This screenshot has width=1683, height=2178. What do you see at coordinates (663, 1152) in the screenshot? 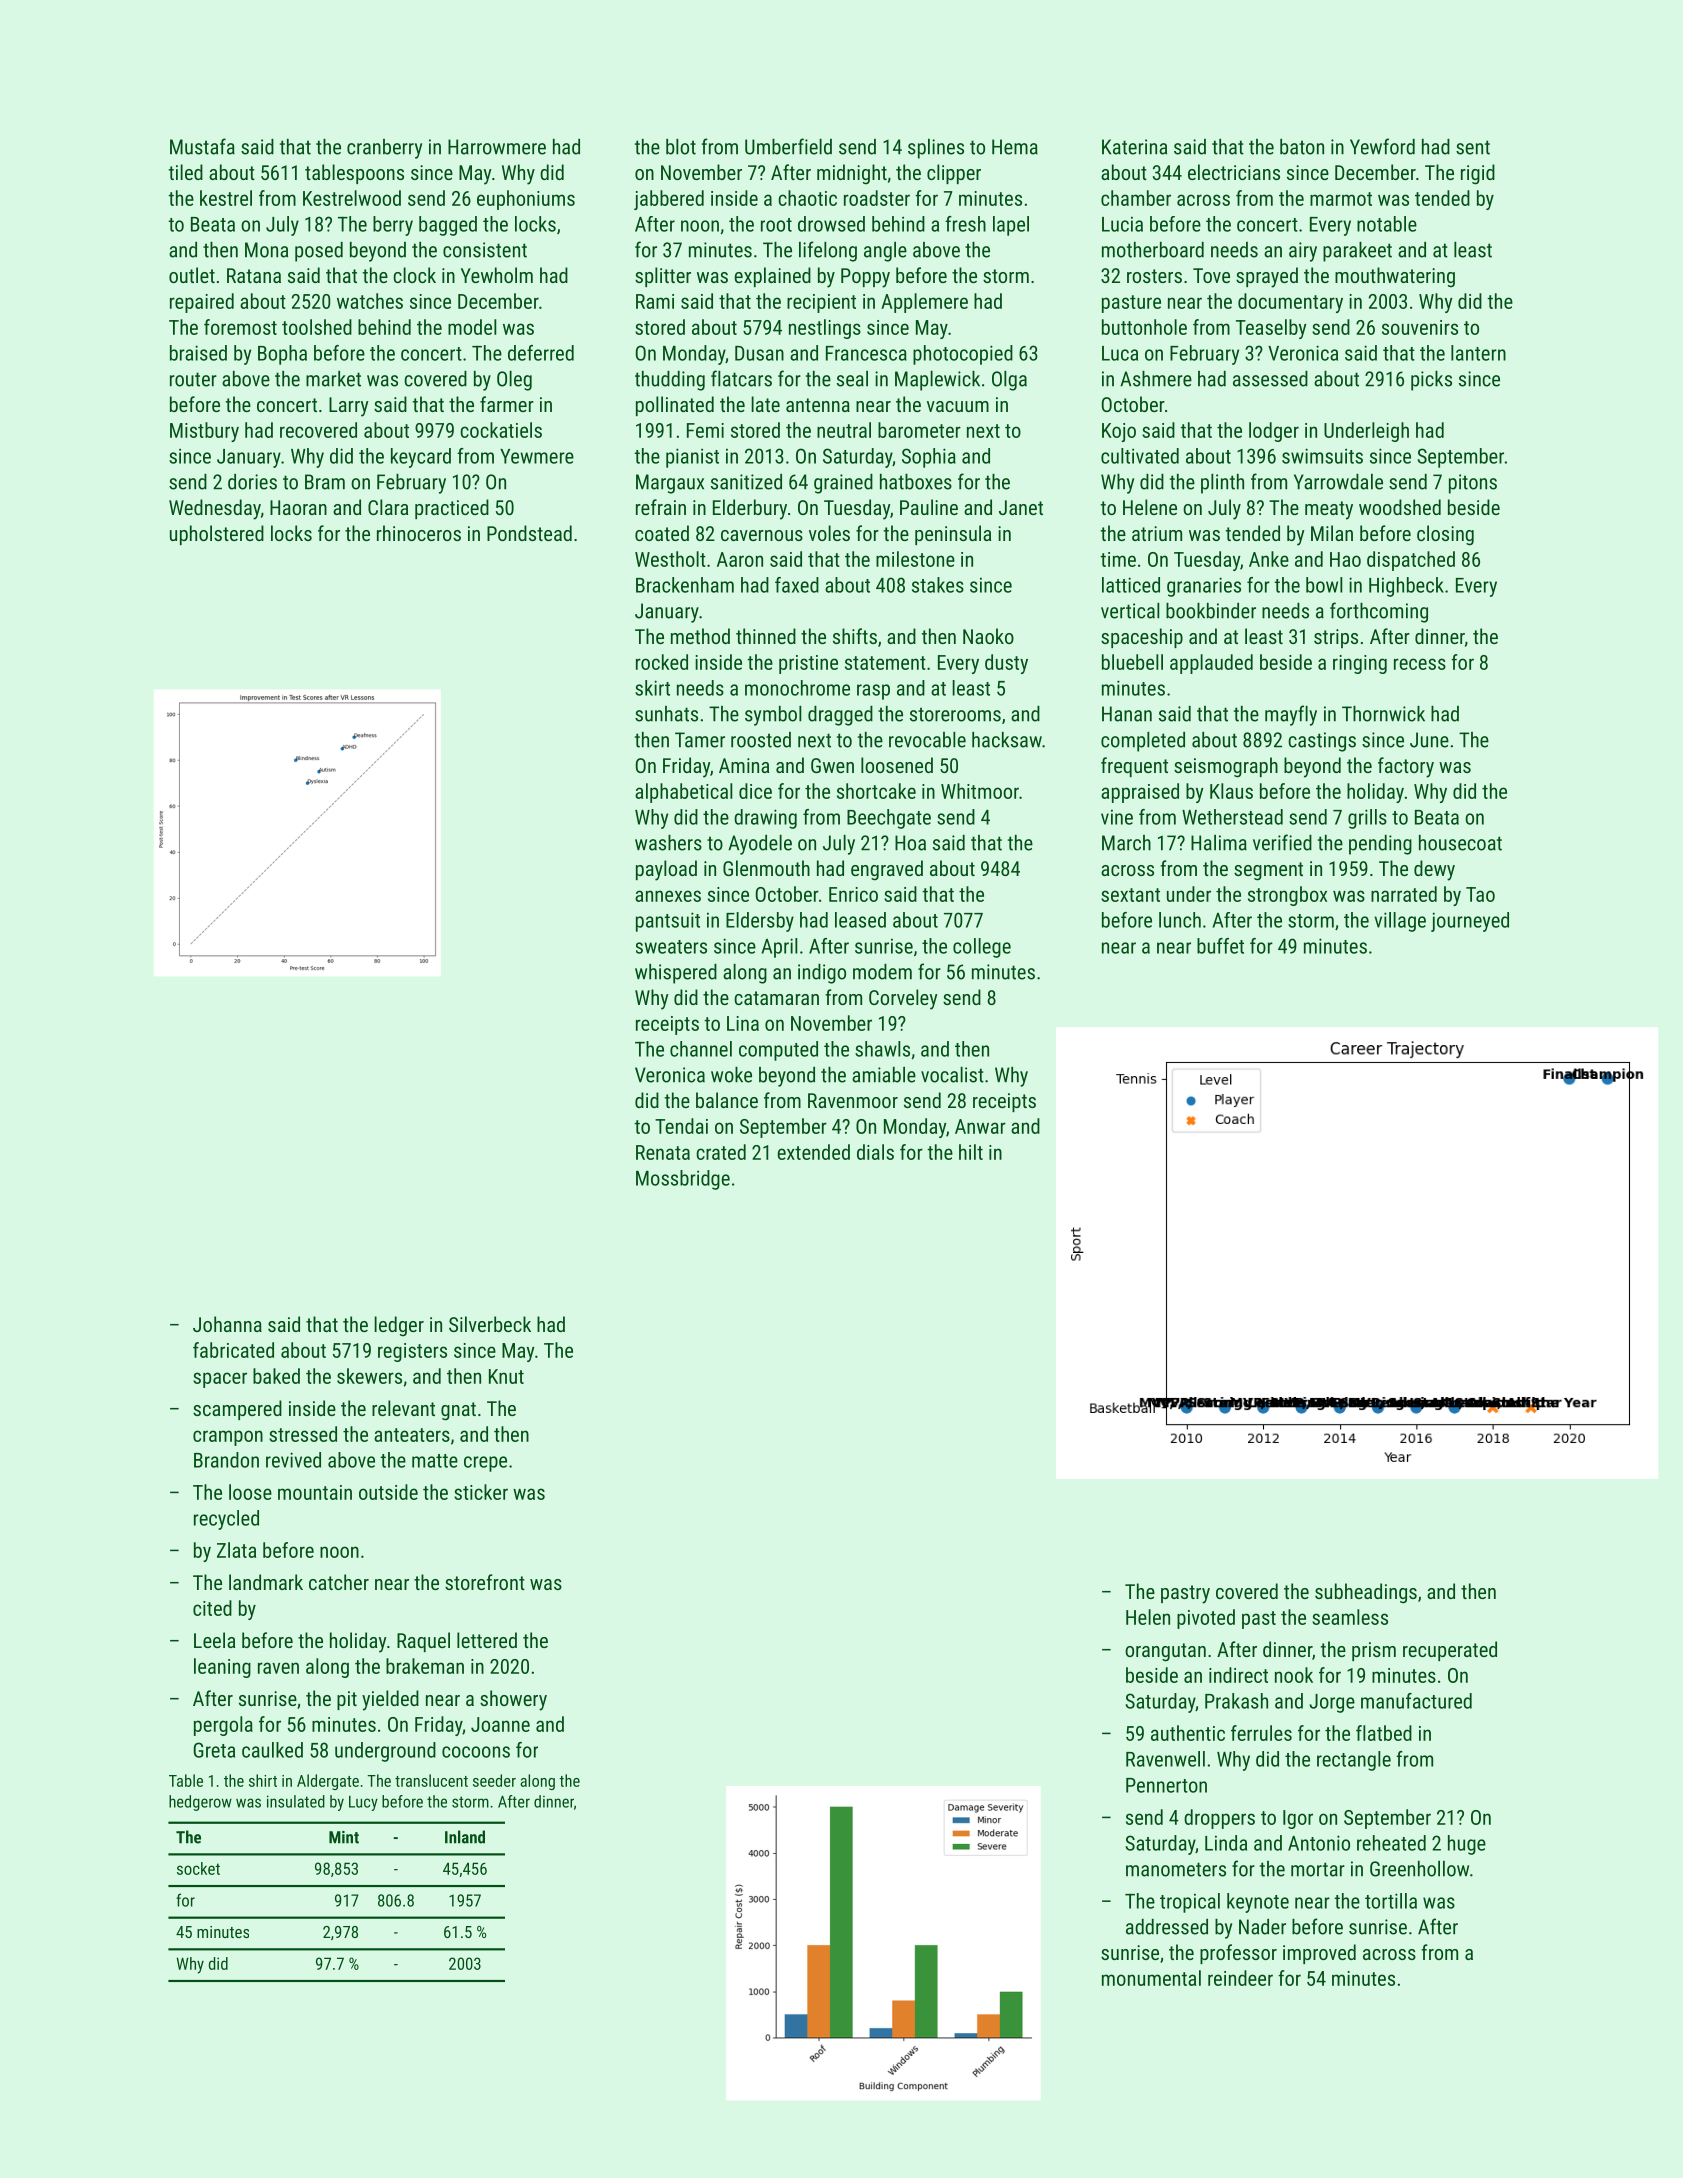
I see `Renata` at bounding box center [663, 1152].
